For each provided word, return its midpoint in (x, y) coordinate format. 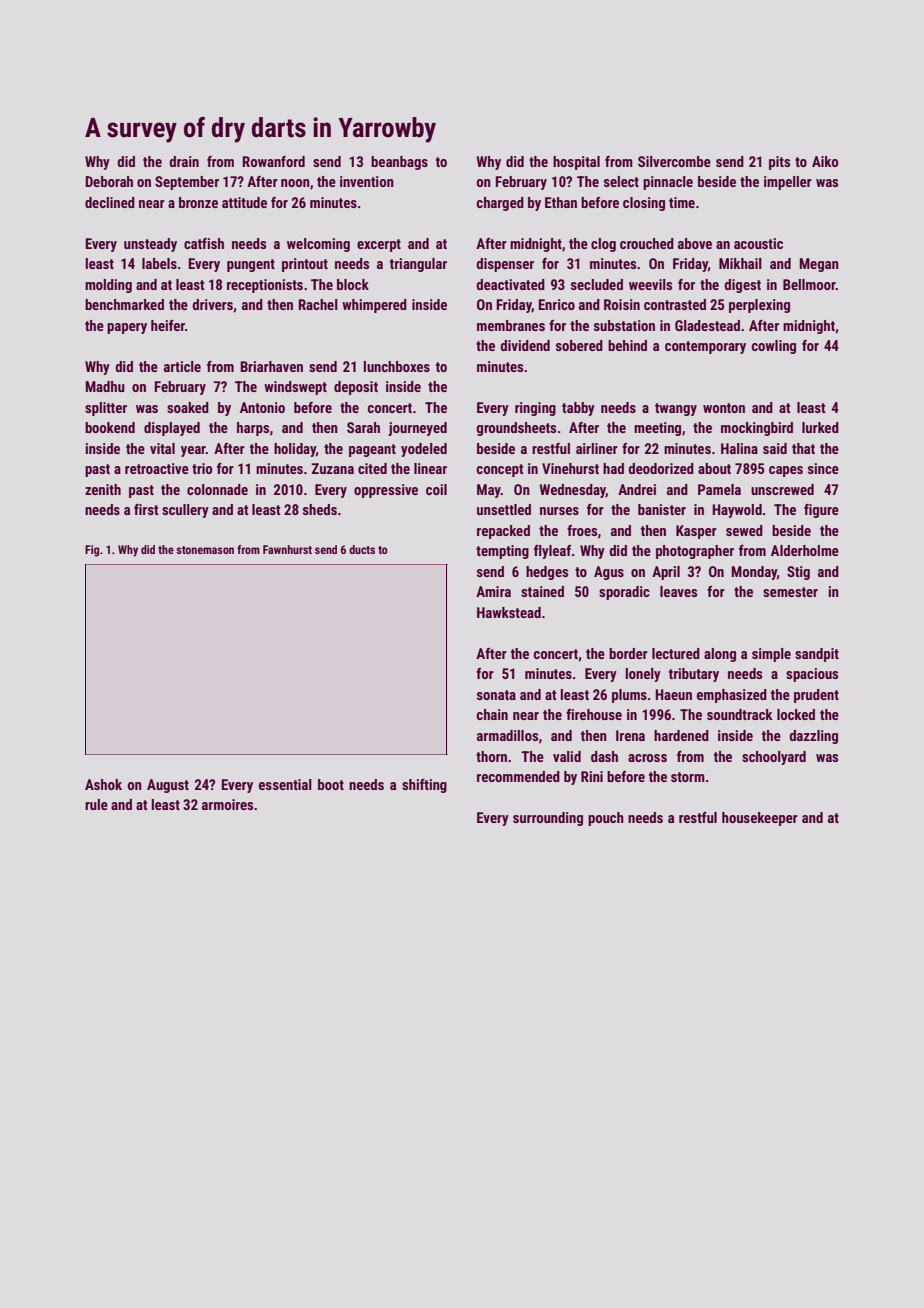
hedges (547, 573)
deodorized (661, 468)
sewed (744, 530)
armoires (227, 804)
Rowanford (274, 161)
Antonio (262, 407)
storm (688, 777)
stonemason (205, 550)
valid (567, 756)
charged (500, 204)
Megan (819, 265)
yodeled (424, 450)
